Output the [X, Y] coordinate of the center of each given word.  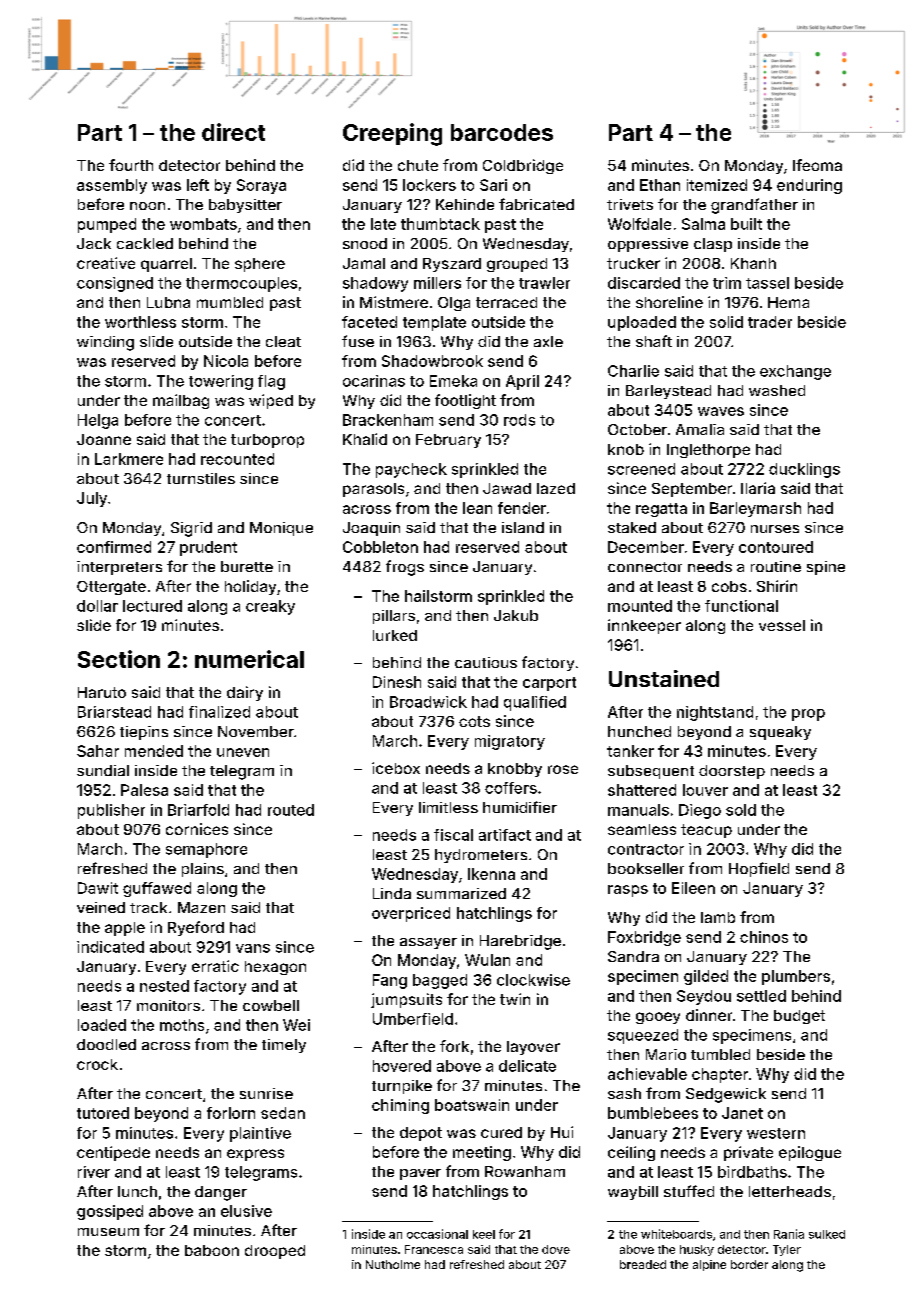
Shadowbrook [432, 361]
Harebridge [520, 942]
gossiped [110, 1212]
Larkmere [129, 459]
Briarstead [114, 712]
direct [233, 132]
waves [721, 411]
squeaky [780, 733]
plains [203, 870]
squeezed [643, 1036]
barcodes [502, 132]
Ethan [660, 185]
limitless [448, 807]
